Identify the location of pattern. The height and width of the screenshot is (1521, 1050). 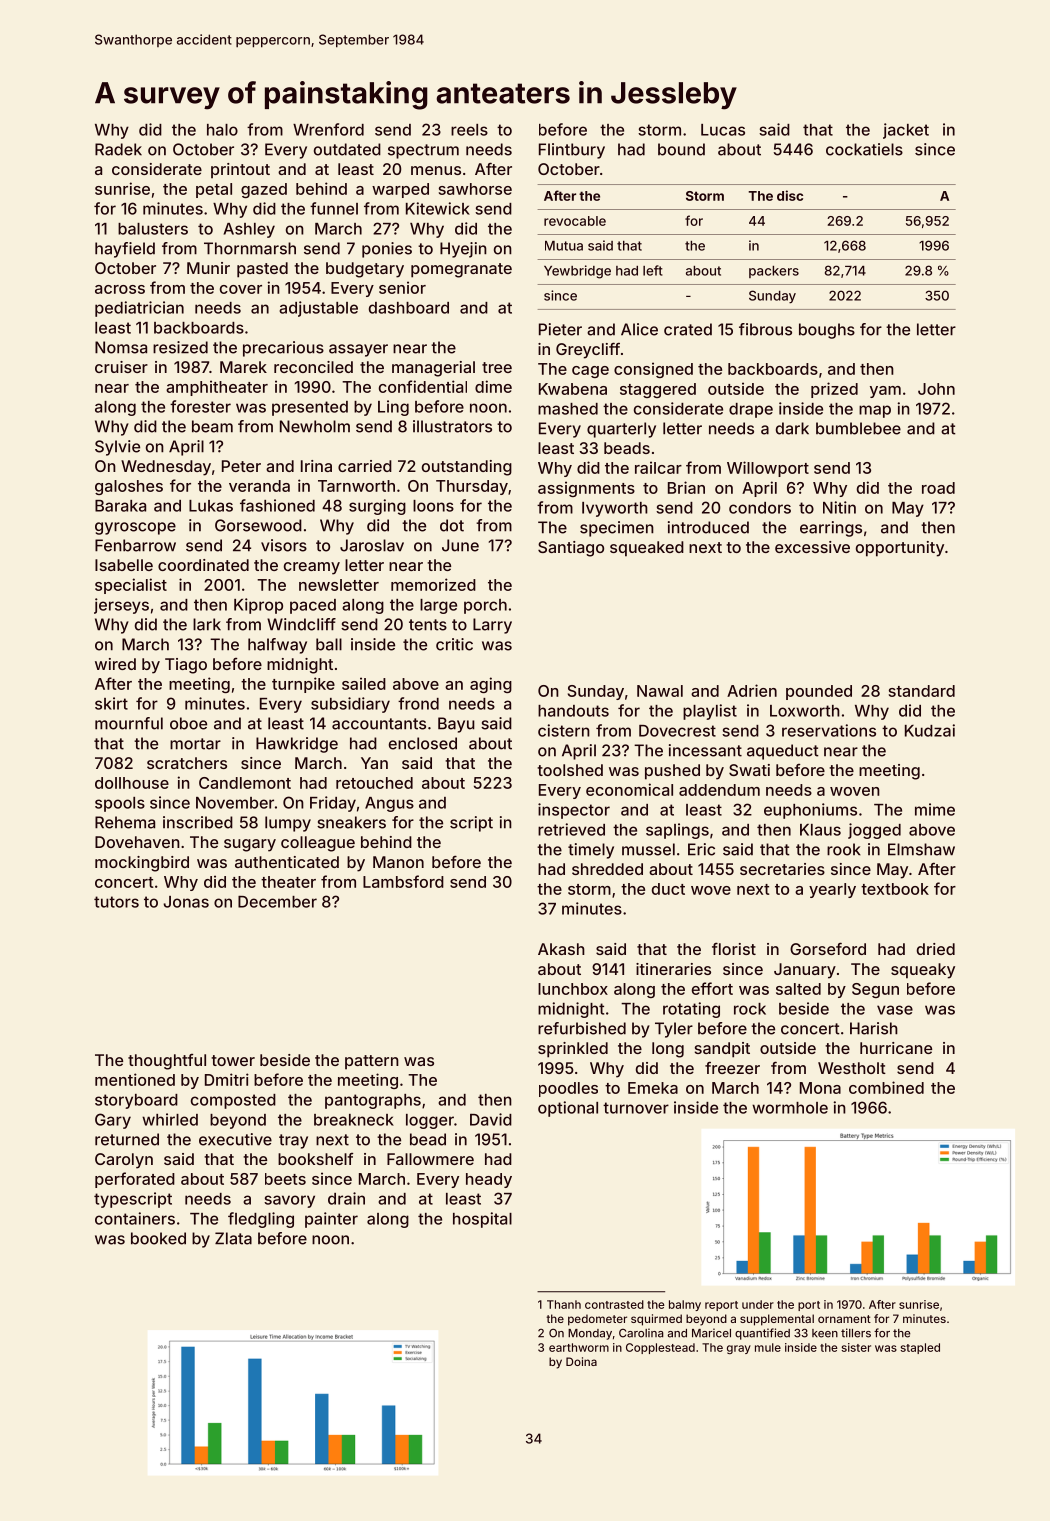
(372, 1062).
